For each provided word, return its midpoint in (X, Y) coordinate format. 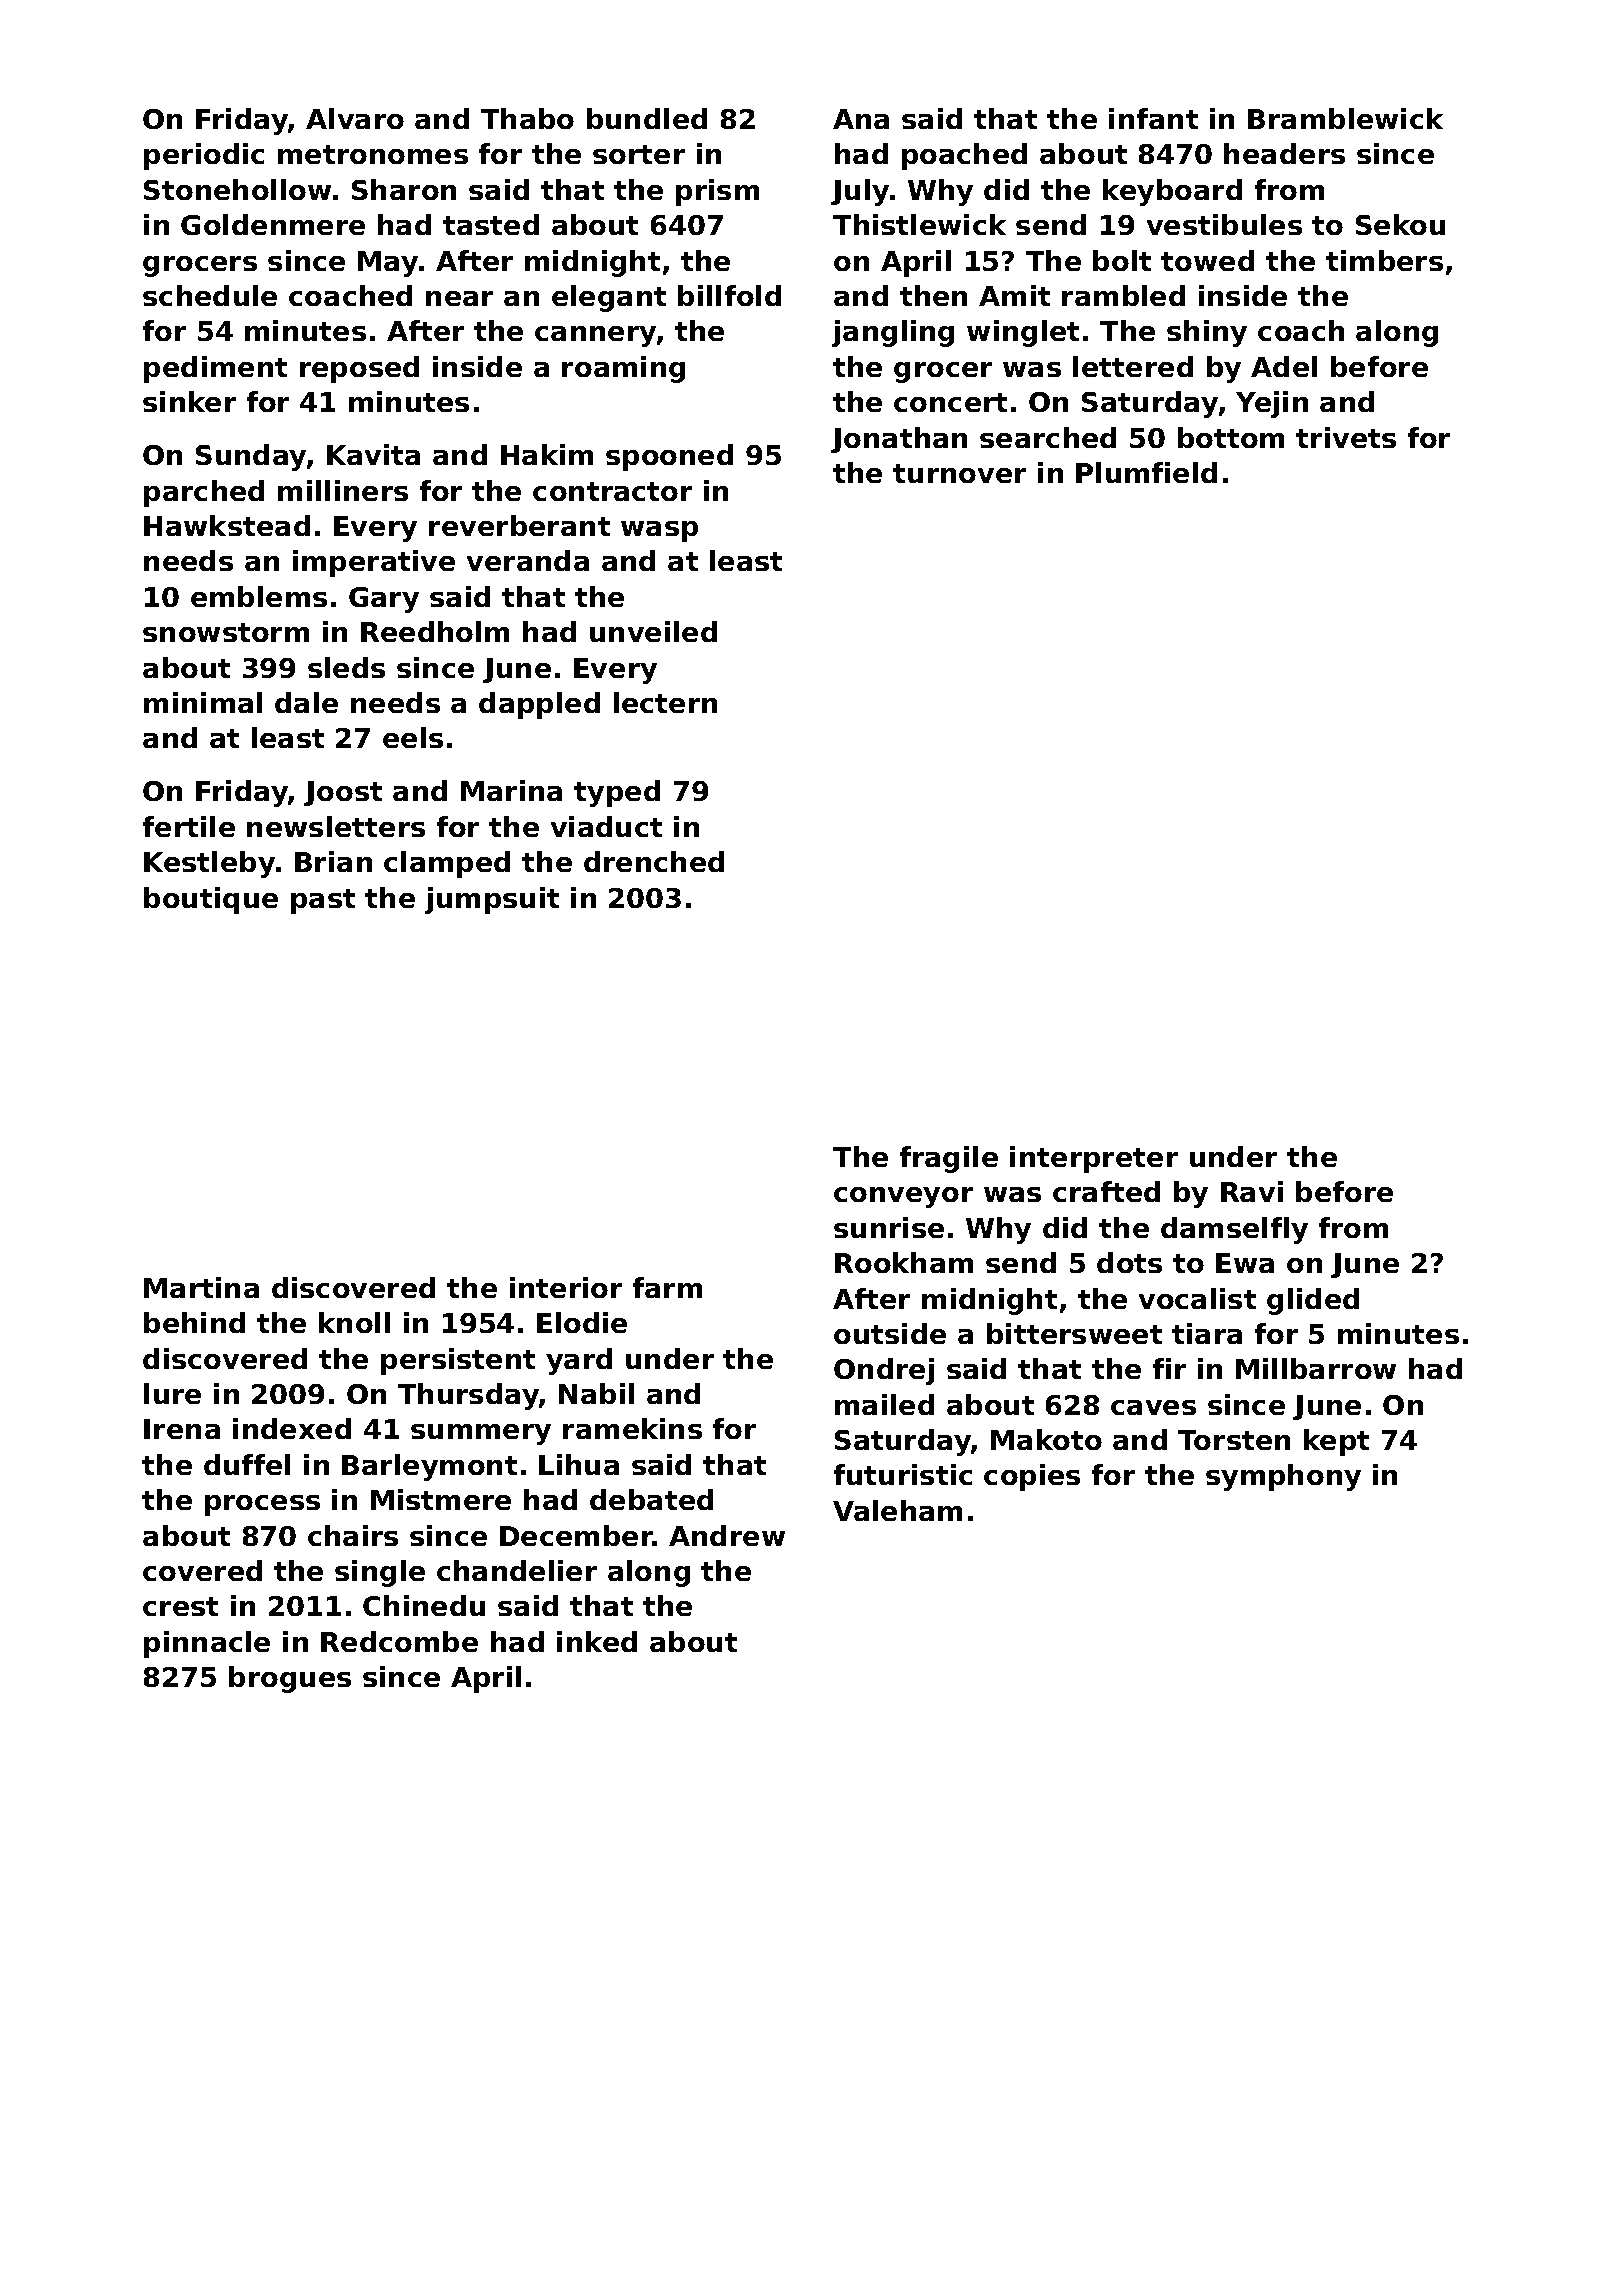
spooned (669, 457)
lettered (1133, 366)
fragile (949, 1159)
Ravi (1252, 1191)
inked (597, 1641)
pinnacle (207, 1644)
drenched (654, 861)
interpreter (1094, 1159)
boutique (211, 900)
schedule (210, 295)
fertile (189, 826)
